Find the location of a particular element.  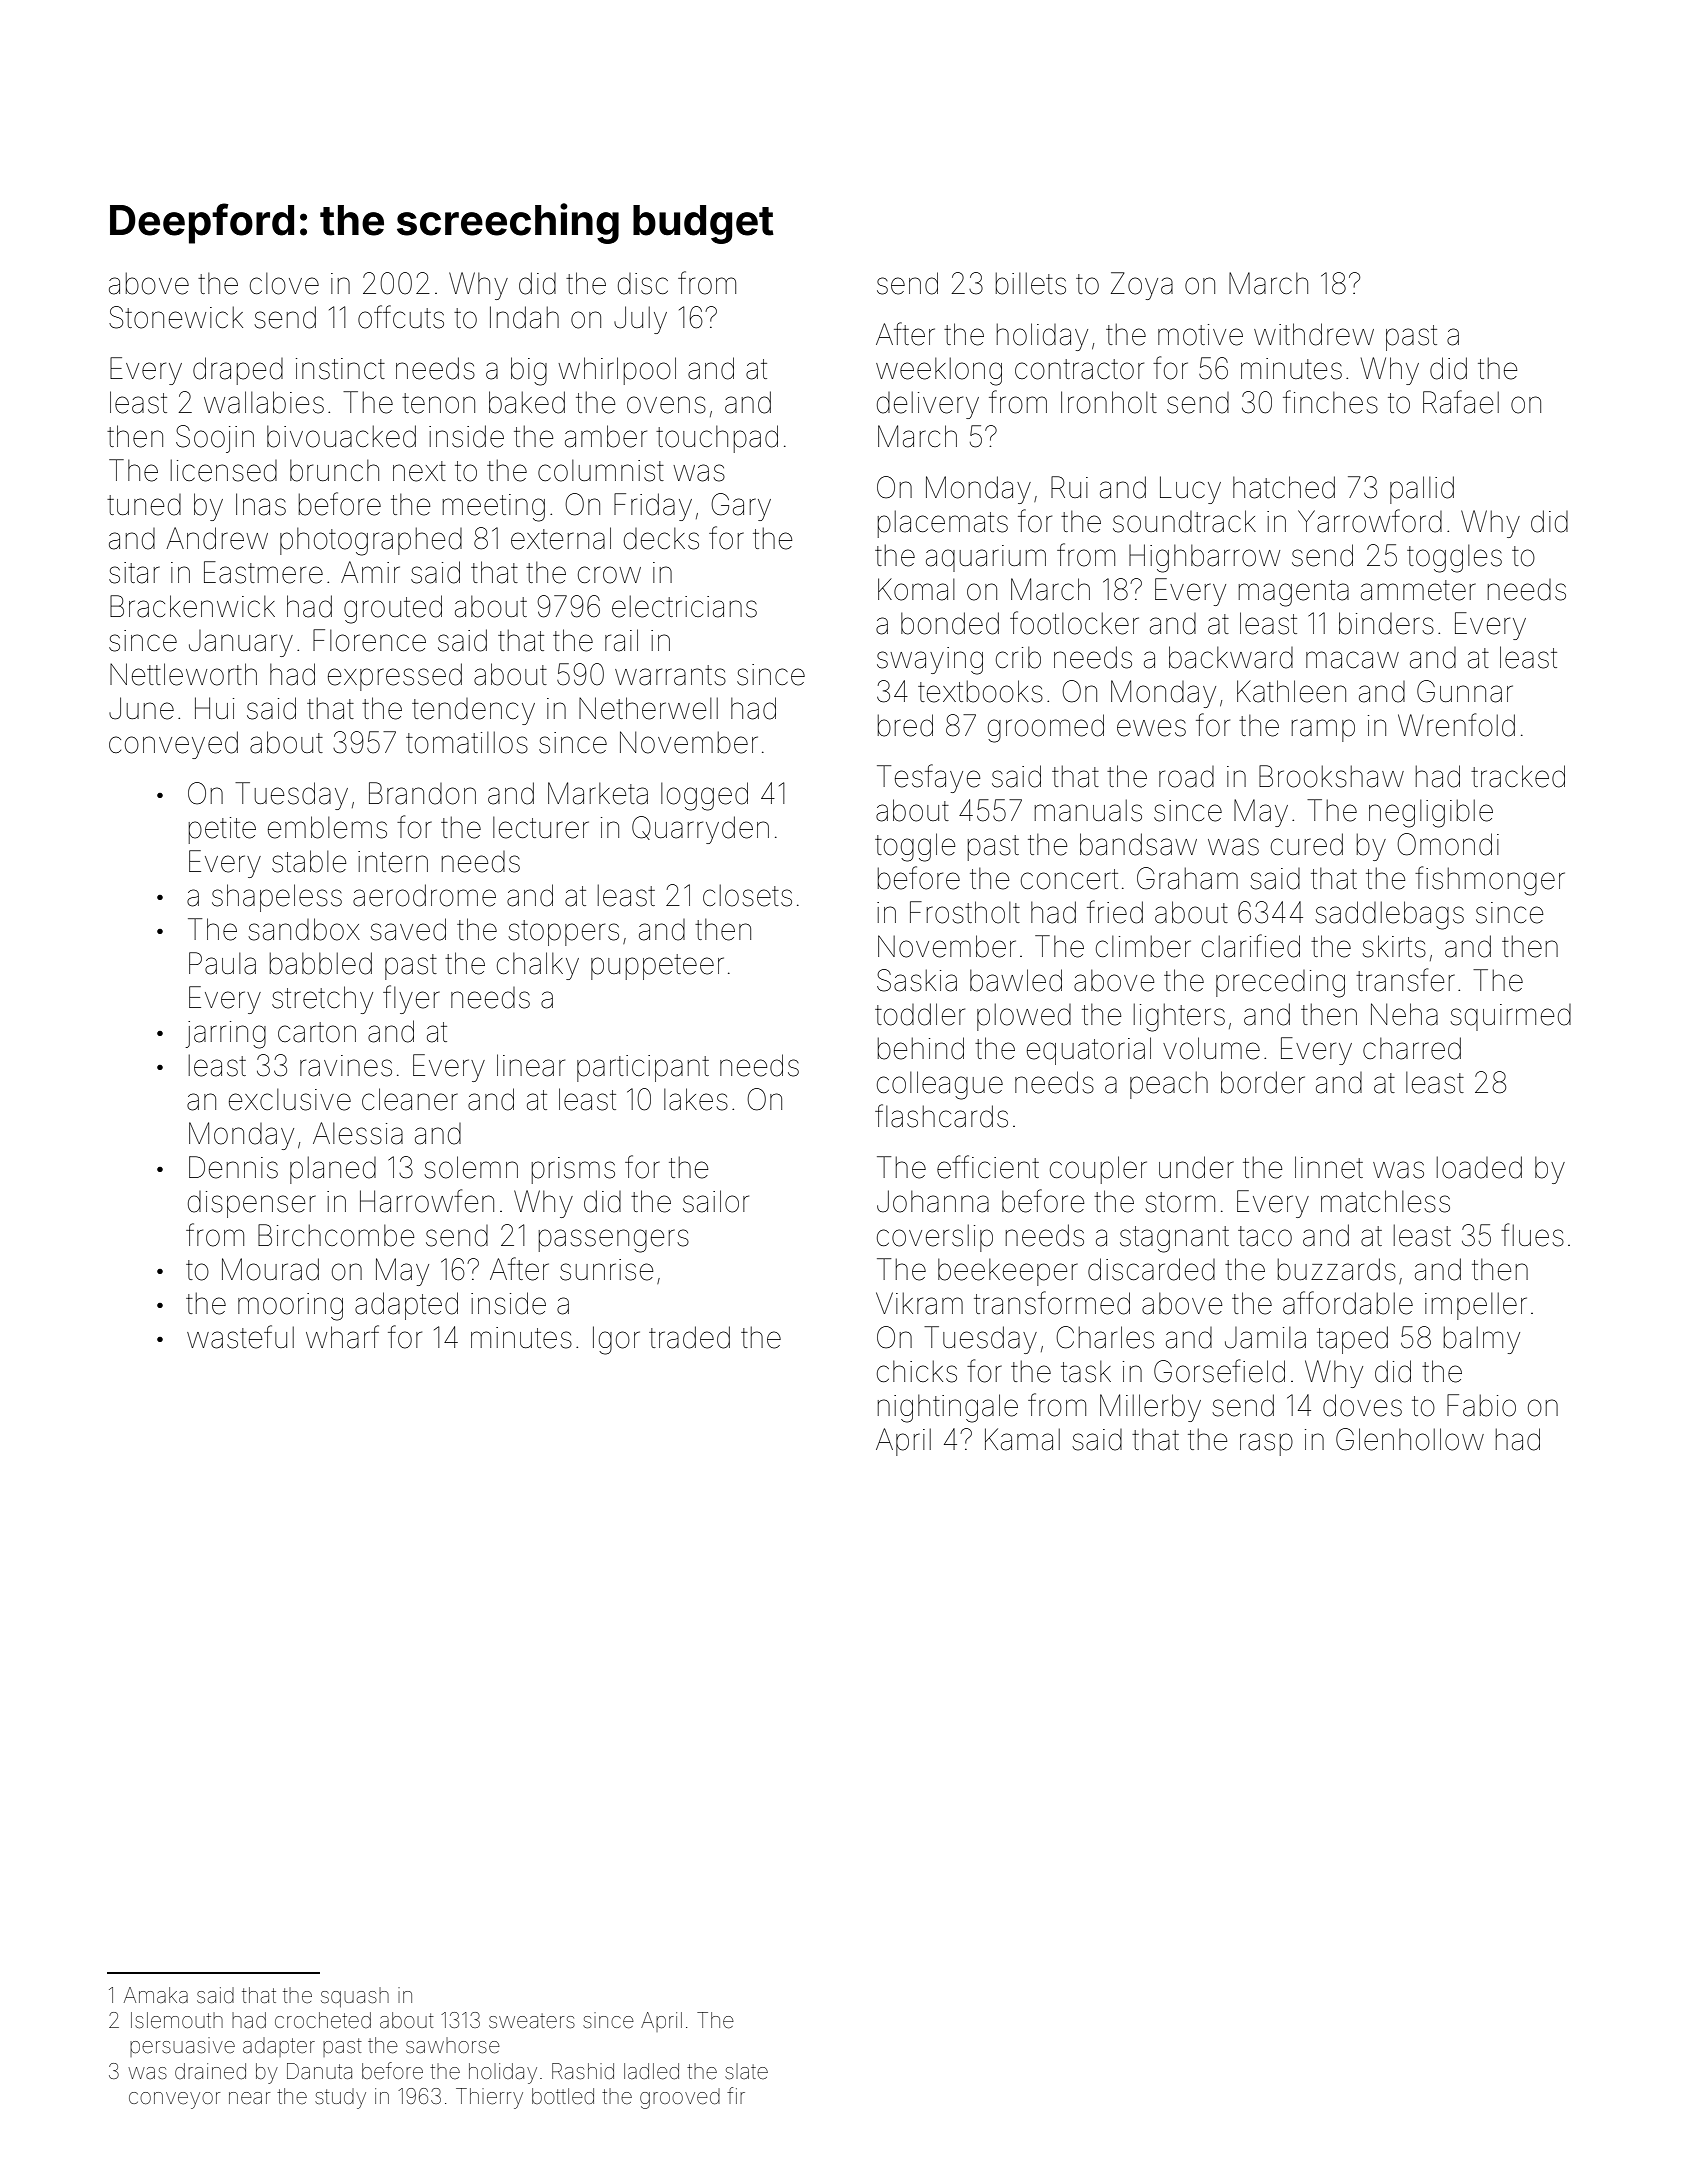

fir is located at coordinates (736, 2095).
